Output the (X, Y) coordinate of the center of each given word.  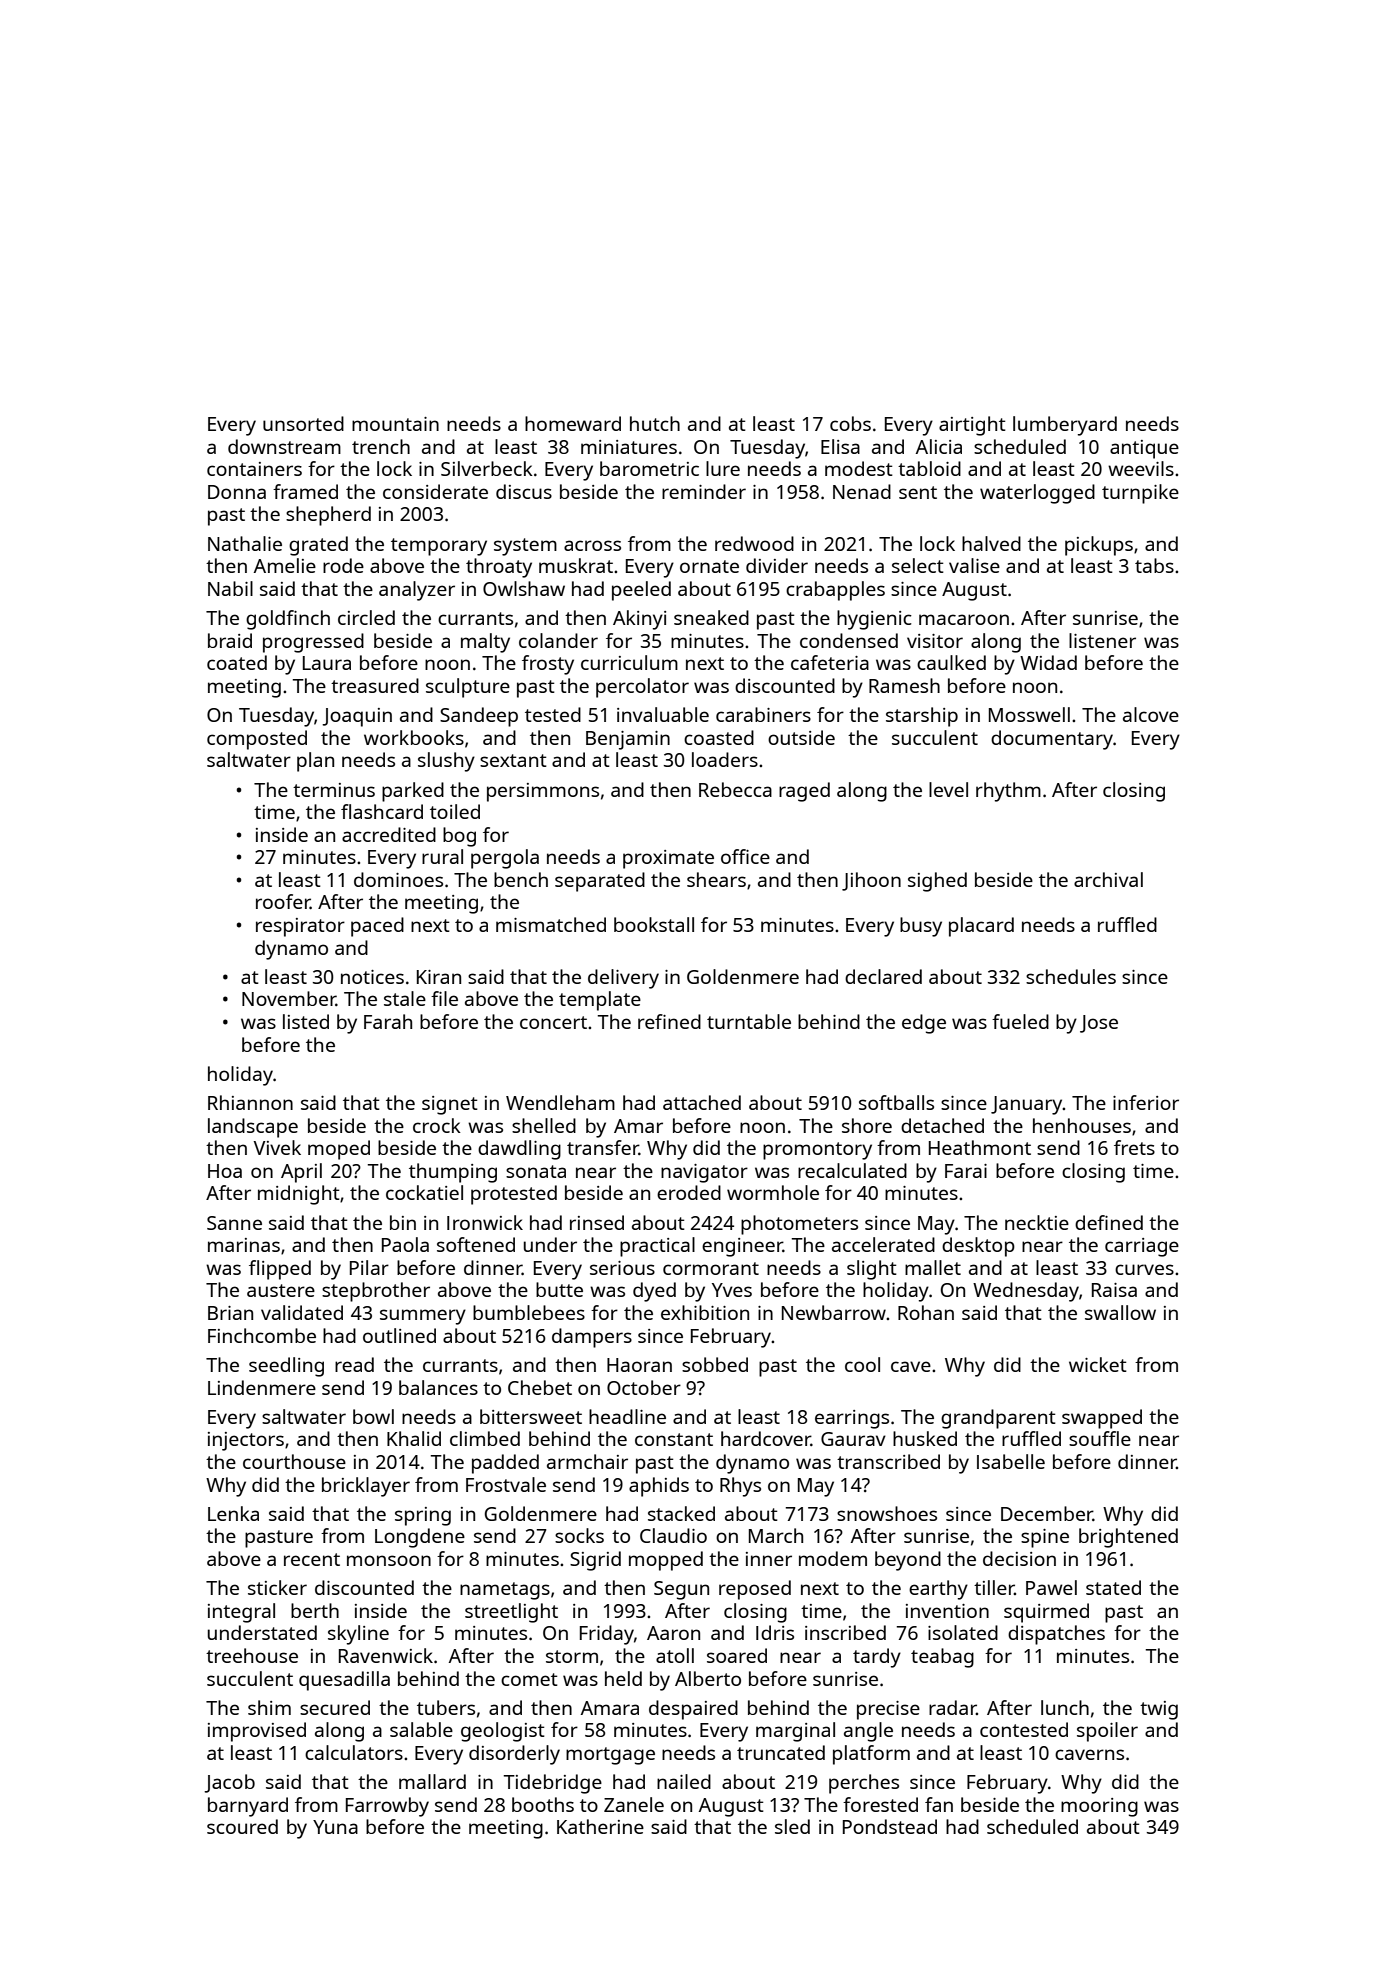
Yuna (335, 1827)
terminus (334, 790)
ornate (709, 566)
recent (312, 1559)
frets (1134, 1147)
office (745, 856)
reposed (755, 1590)
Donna (237, 492)
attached (702, 1102)
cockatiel (424, 1192)
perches (864, 1784)
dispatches (1056, 1635)
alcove (1151, 714)
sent (918, 492)
